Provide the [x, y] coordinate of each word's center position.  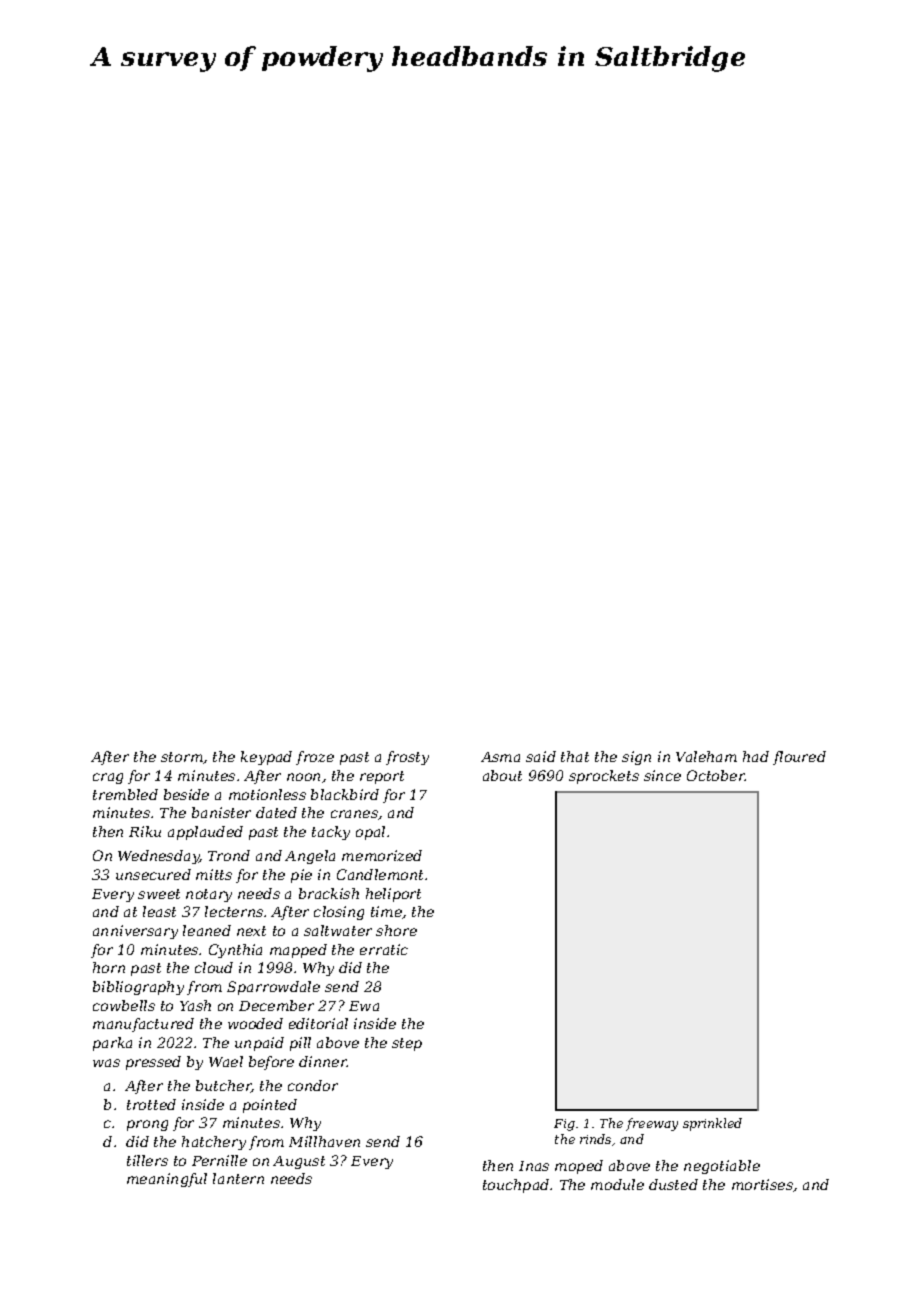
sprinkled [712, 1124]
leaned [207, 930]
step [407, 1044]
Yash [195, 1005]
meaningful [167, 1180]
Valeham [706, 756]
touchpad [516, 1186]
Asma [500, 757]
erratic [384, 949]
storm [182, 757]
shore [396, 930]
